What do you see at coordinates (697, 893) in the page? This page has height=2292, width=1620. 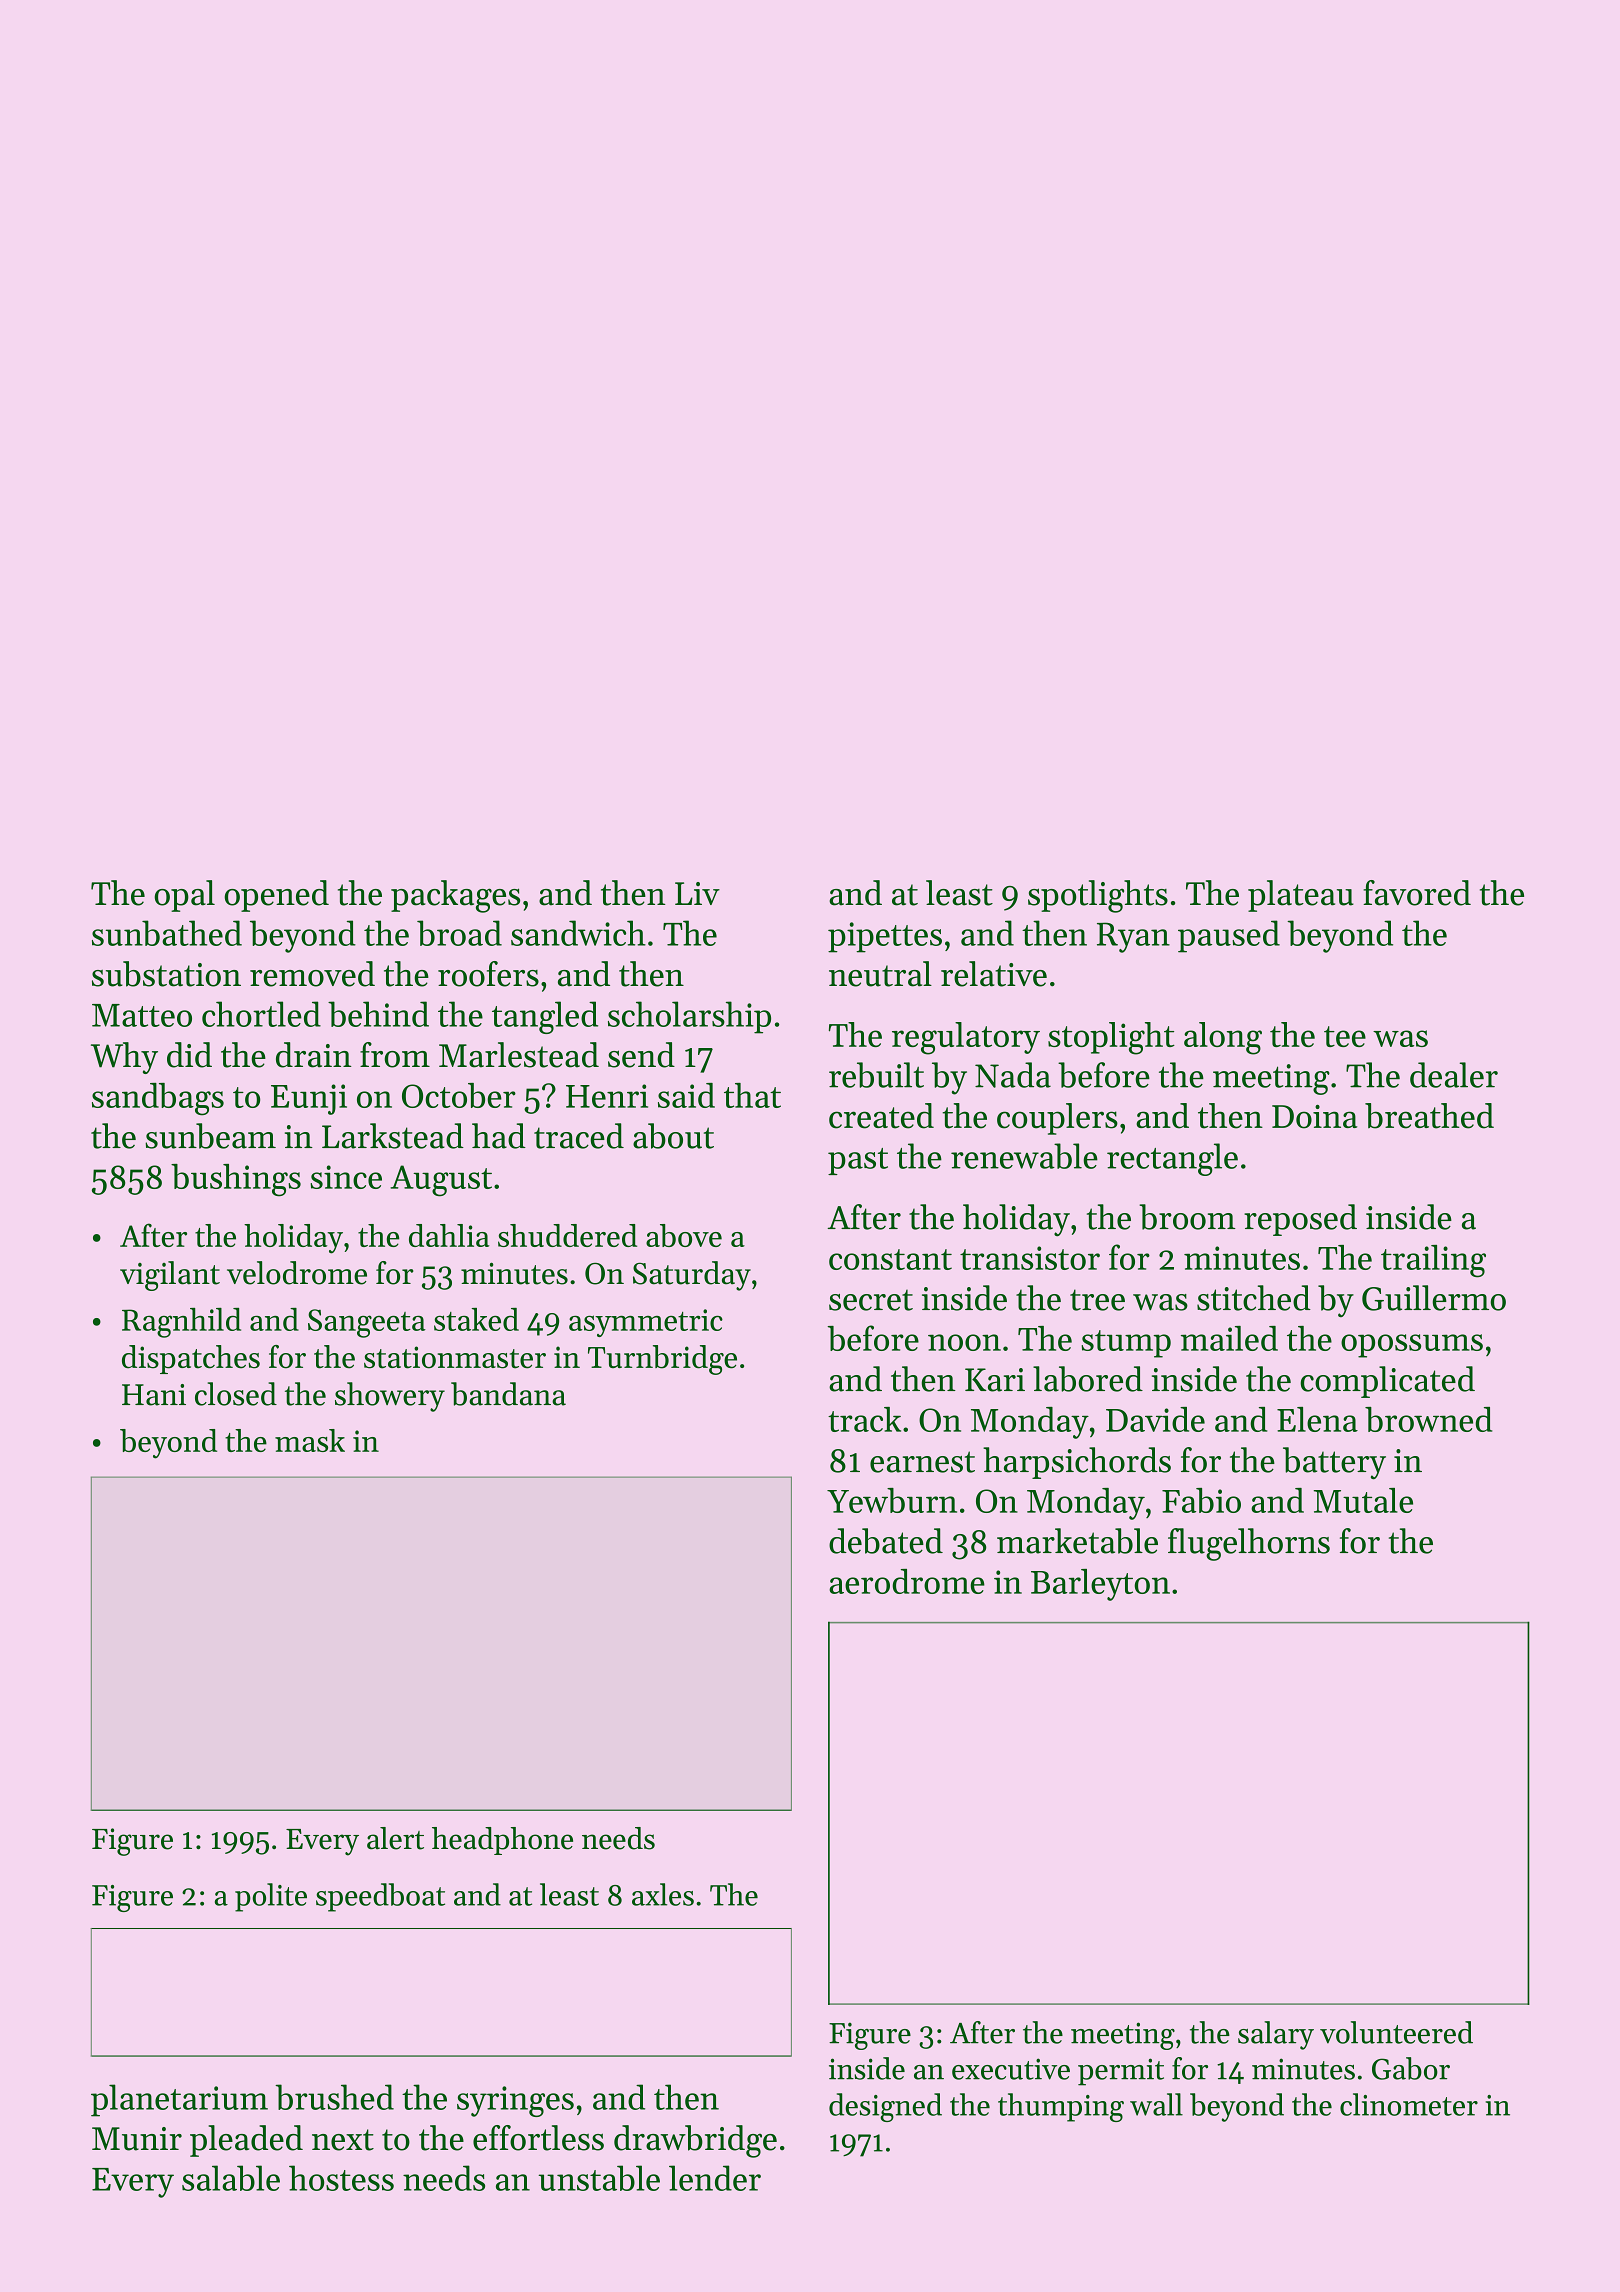 I see `Liv` at bounding box center [697, 893].
